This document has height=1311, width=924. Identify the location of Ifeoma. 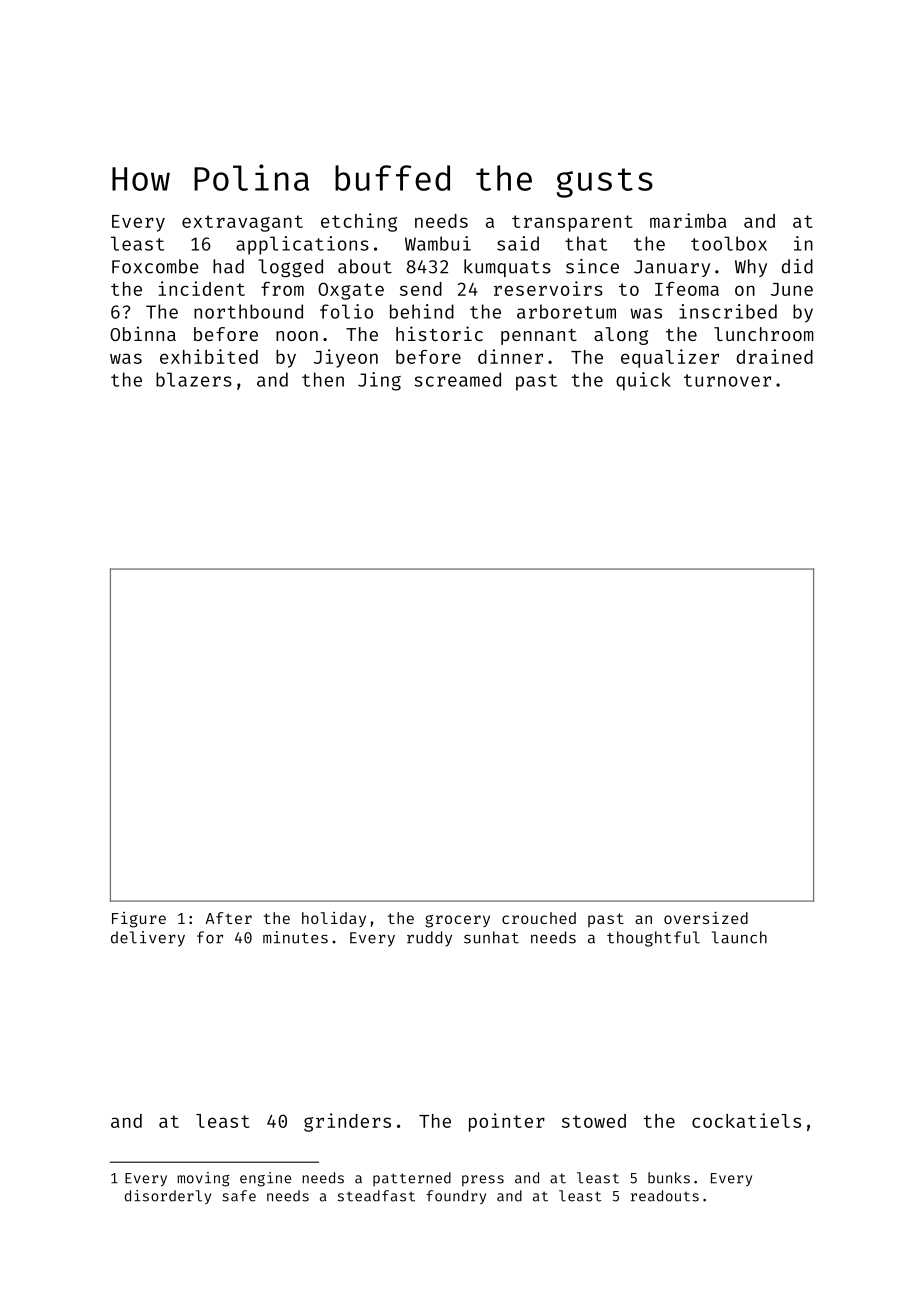
(687, 289).
